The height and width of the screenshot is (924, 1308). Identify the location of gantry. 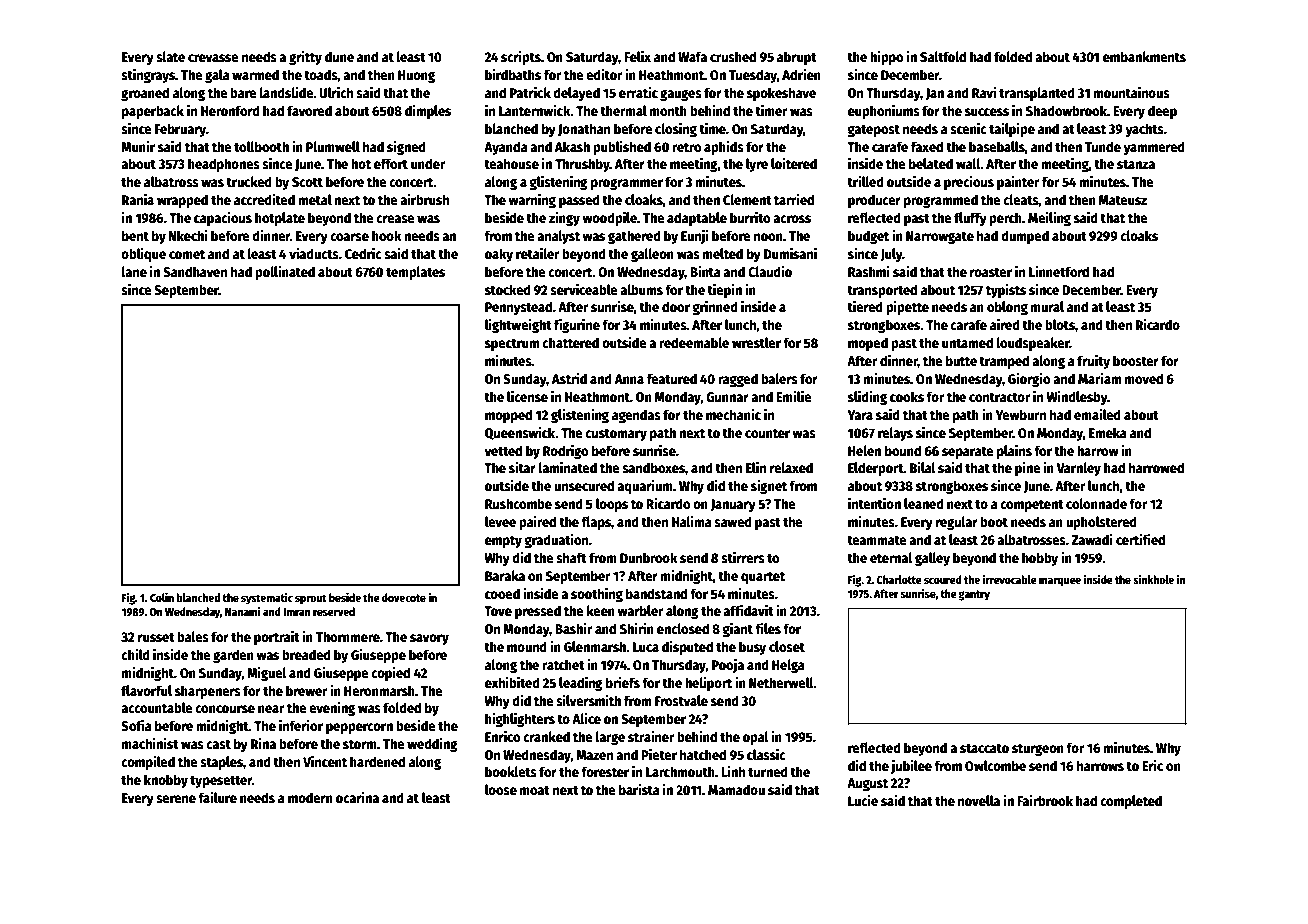
(974, 595).
